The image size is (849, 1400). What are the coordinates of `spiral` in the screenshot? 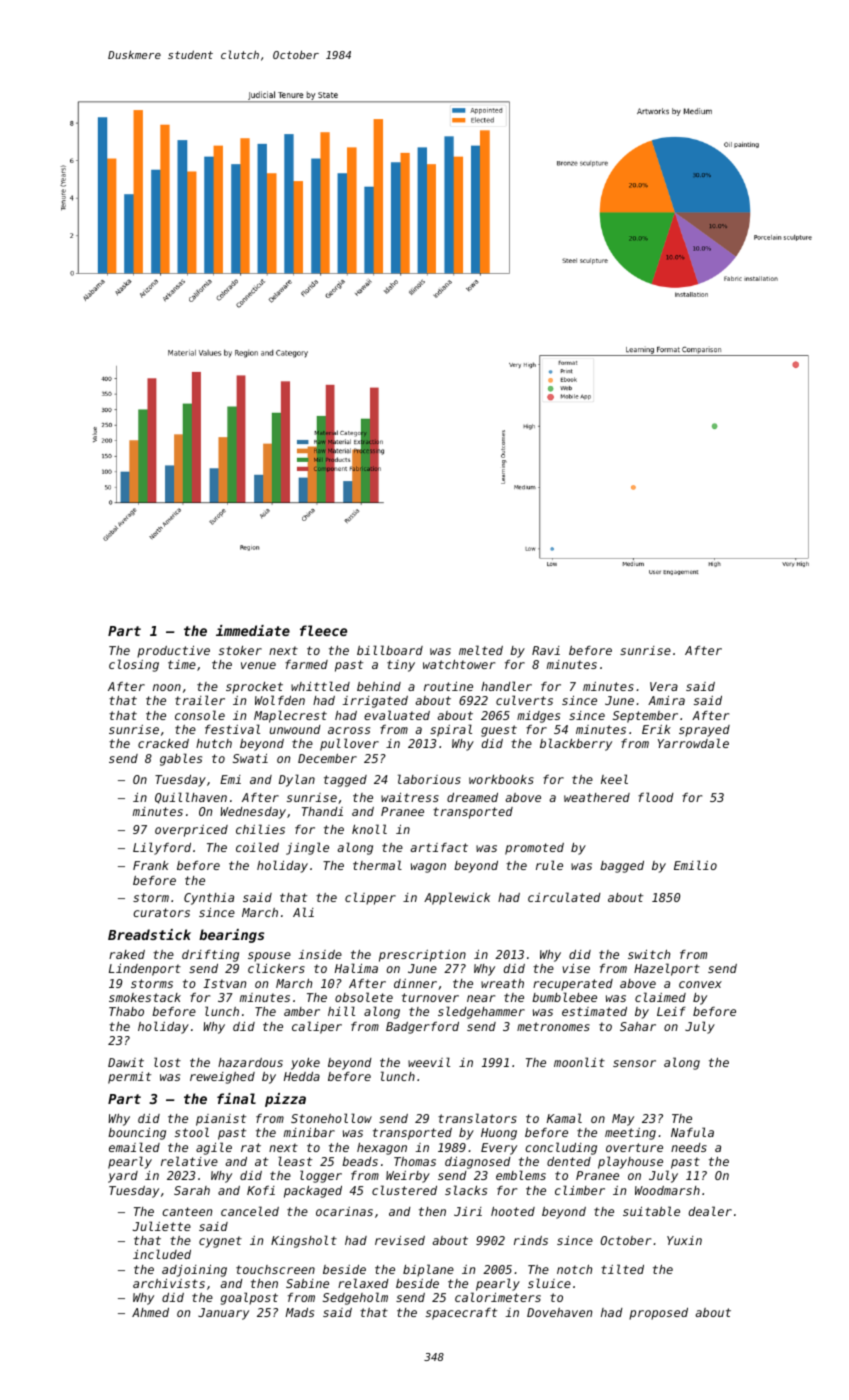 It's located at (451, 730).
